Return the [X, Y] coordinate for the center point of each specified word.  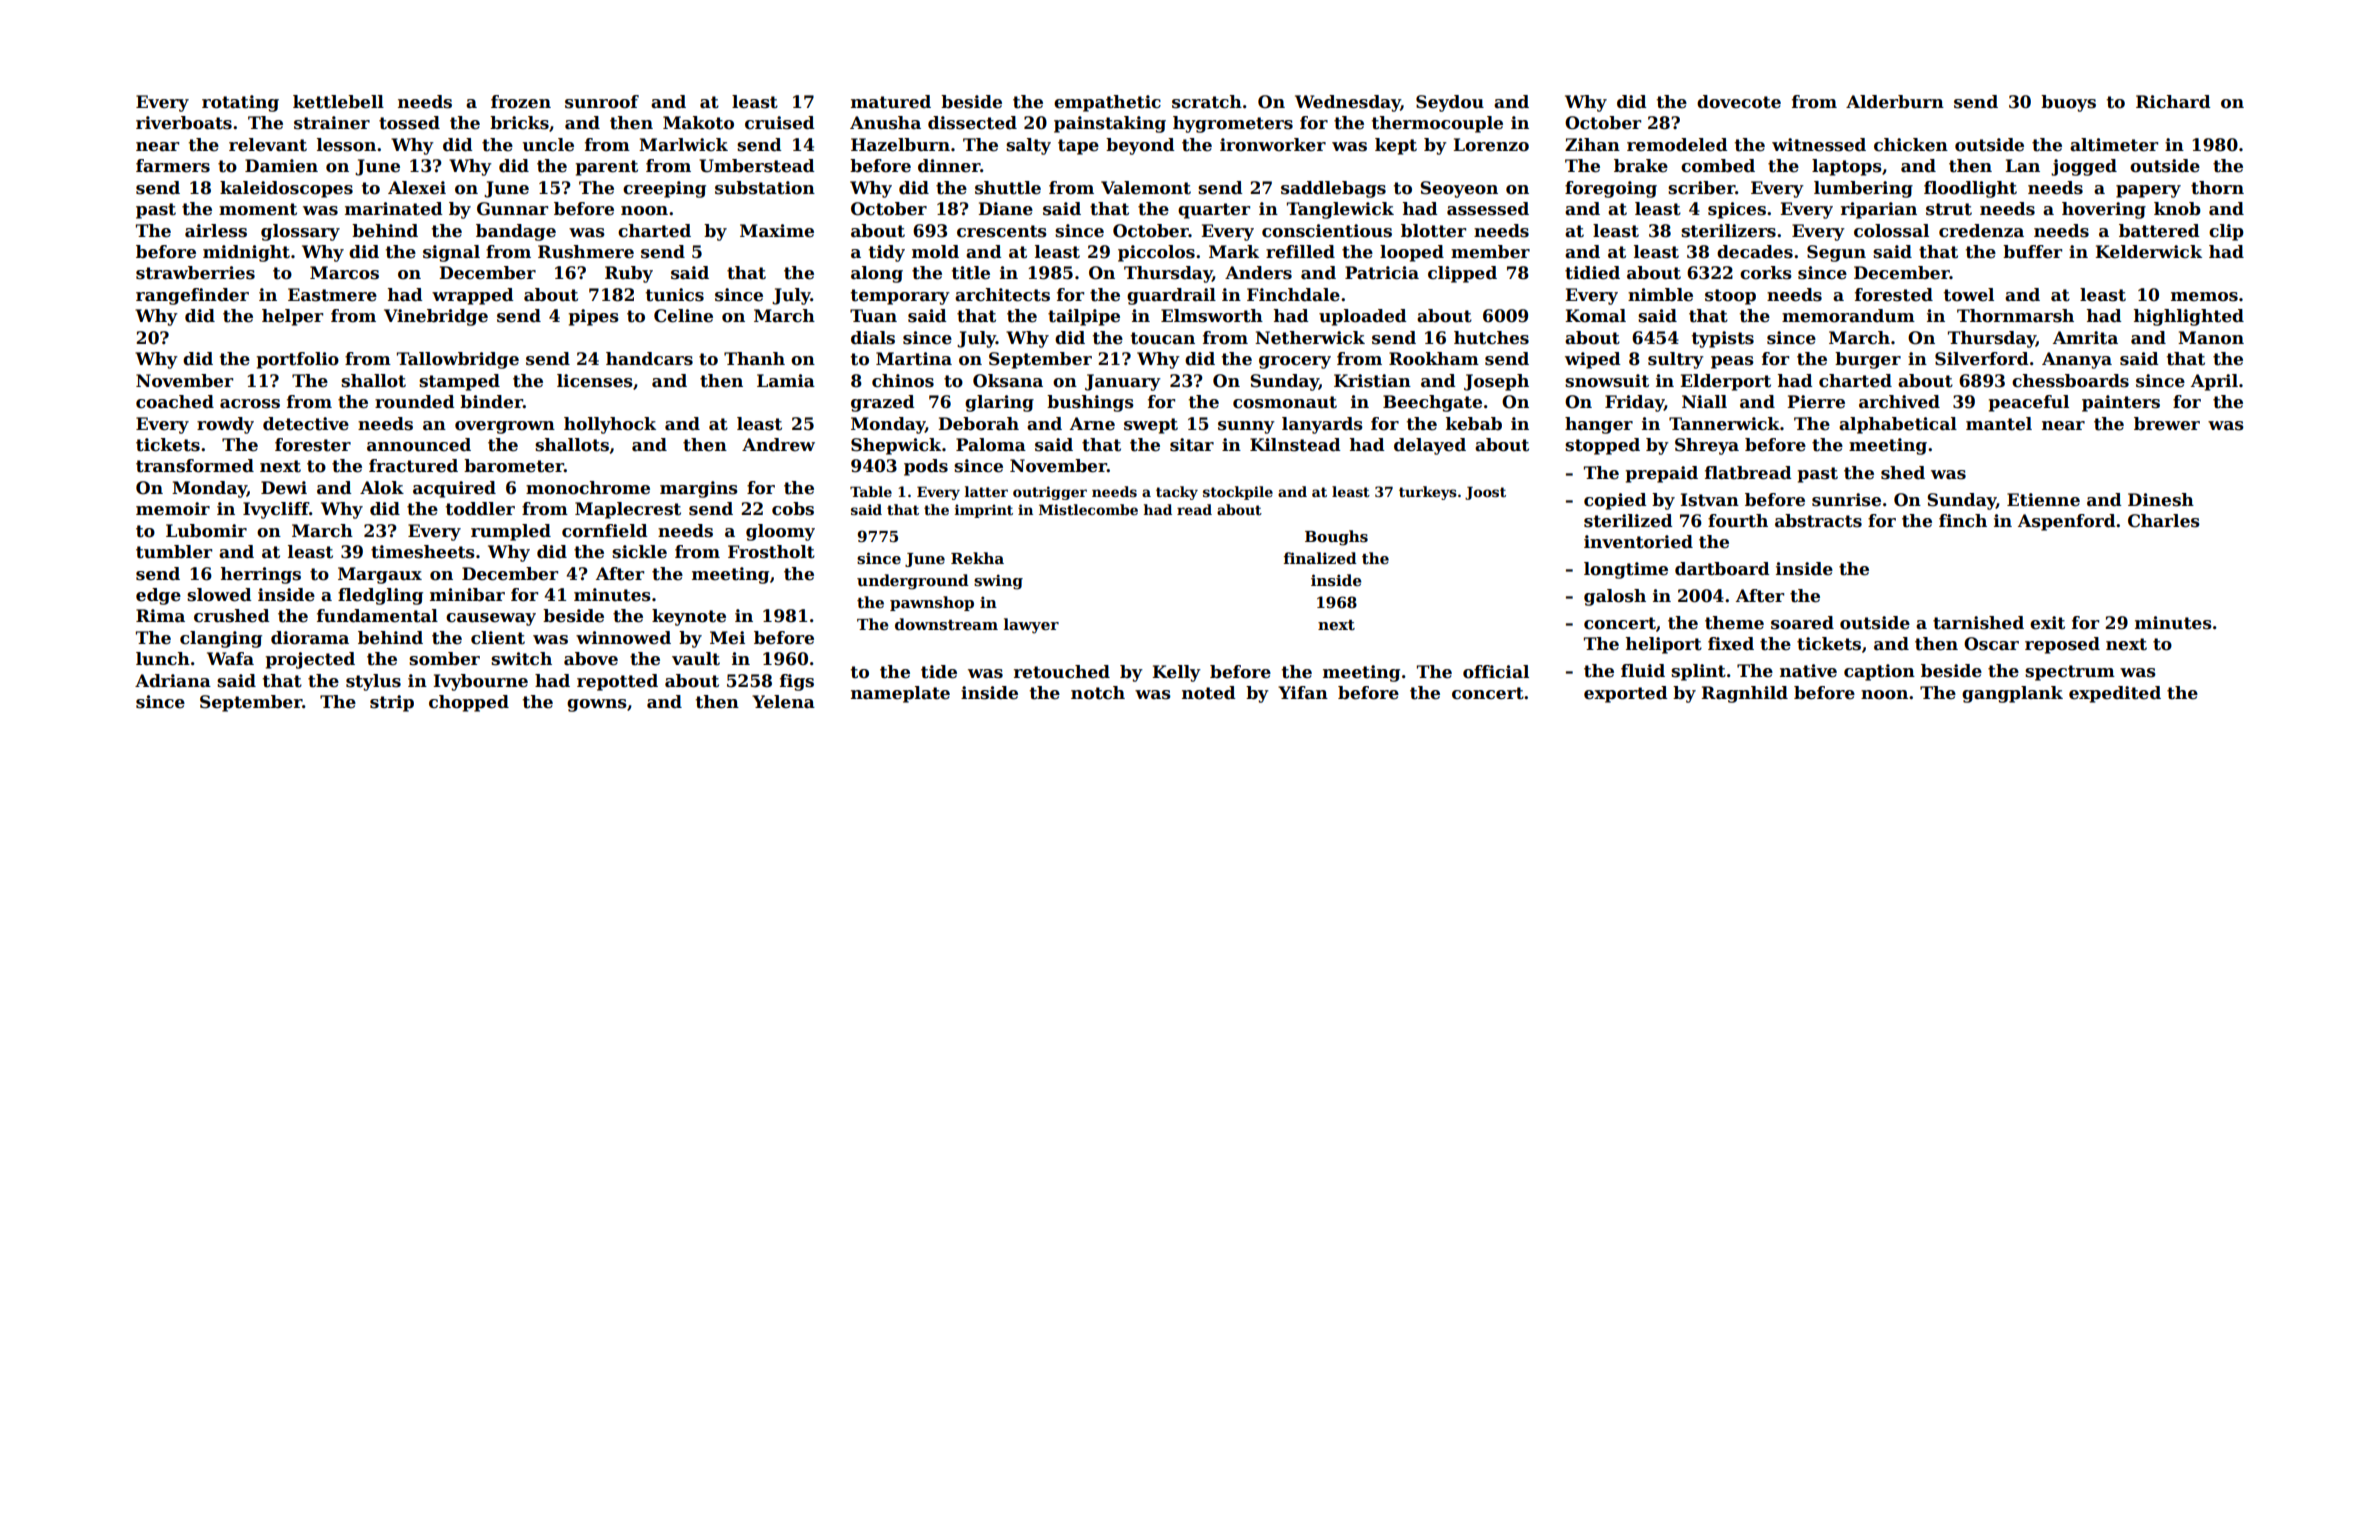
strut [1949, 209]
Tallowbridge [458, 360]
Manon [2211, 338]
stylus [373, 682]
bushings [1090, 403]
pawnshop [932, 603]
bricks [519, 123]
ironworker [1273, 145]
